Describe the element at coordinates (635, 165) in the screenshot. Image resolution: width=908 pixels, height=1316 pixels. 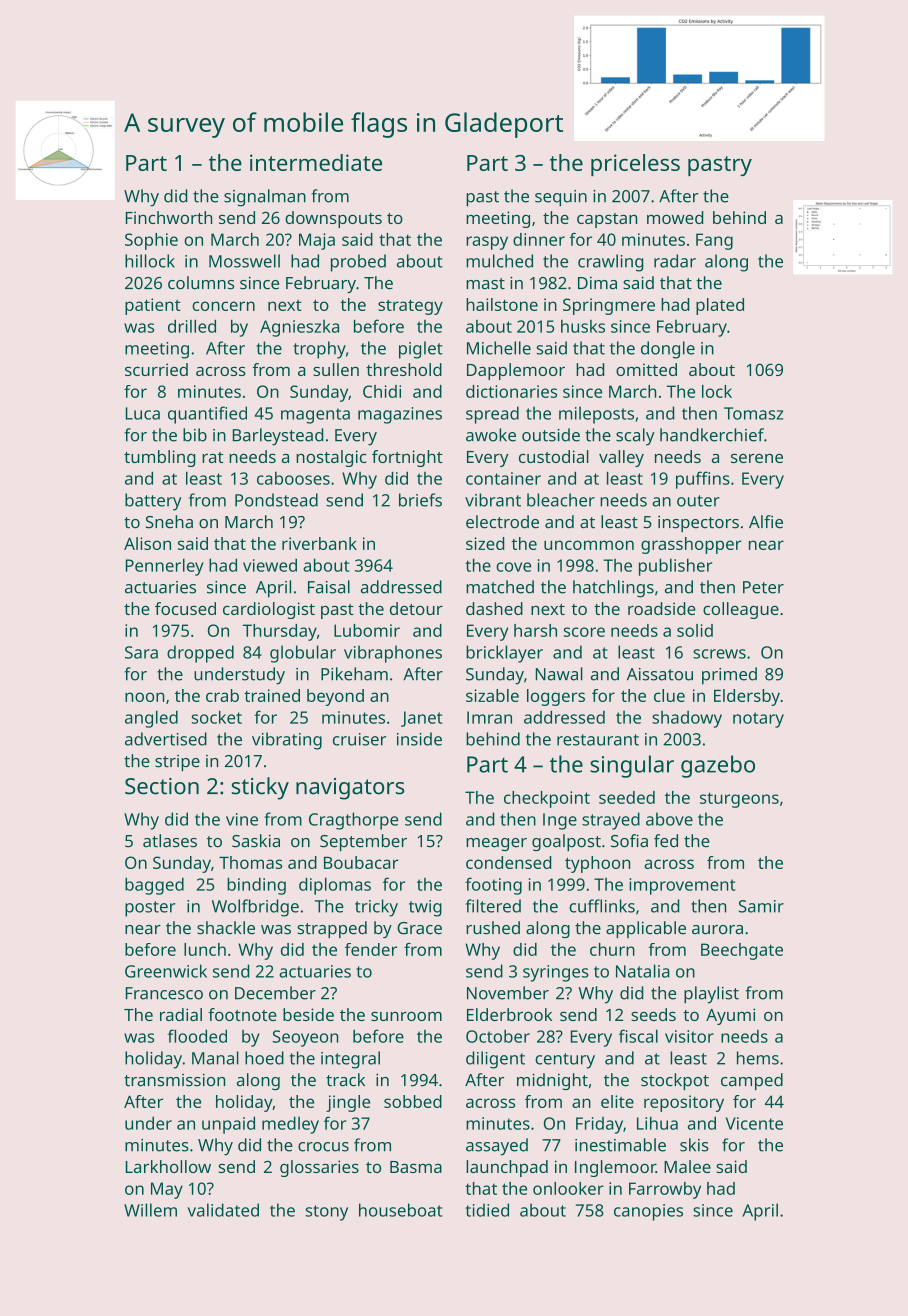
I see `priceless` at that location.
